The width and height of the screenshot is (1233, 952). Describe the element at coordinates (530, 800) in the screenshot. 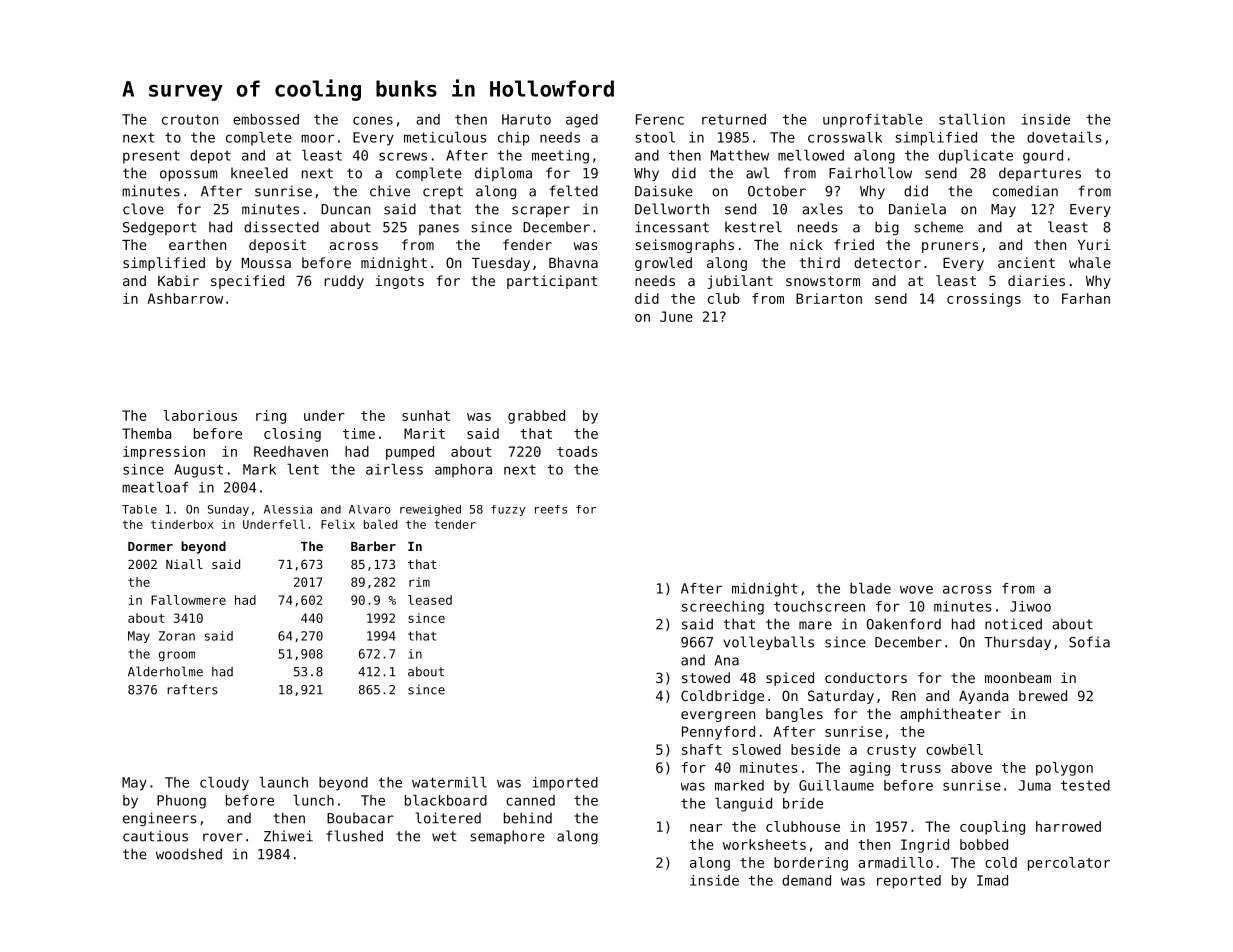

I see `canned` at that location.
